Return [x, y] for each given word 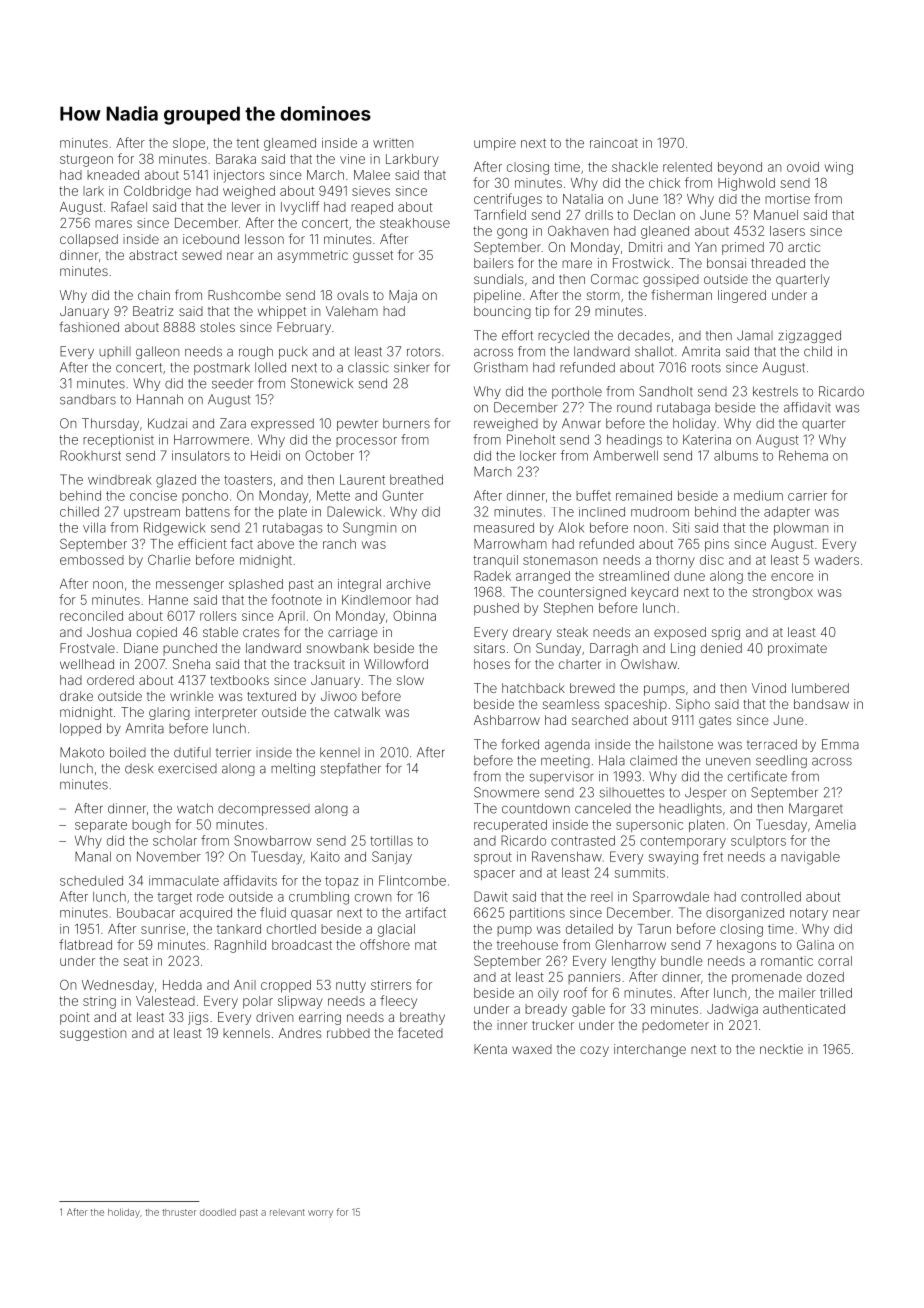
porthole [577, 392]
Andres [300, 1033]
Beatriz [153, 311]
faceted [420, 1032]
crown [373, 898]
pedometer [675, 1026]
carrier [807, 496]
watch [195, 808]
